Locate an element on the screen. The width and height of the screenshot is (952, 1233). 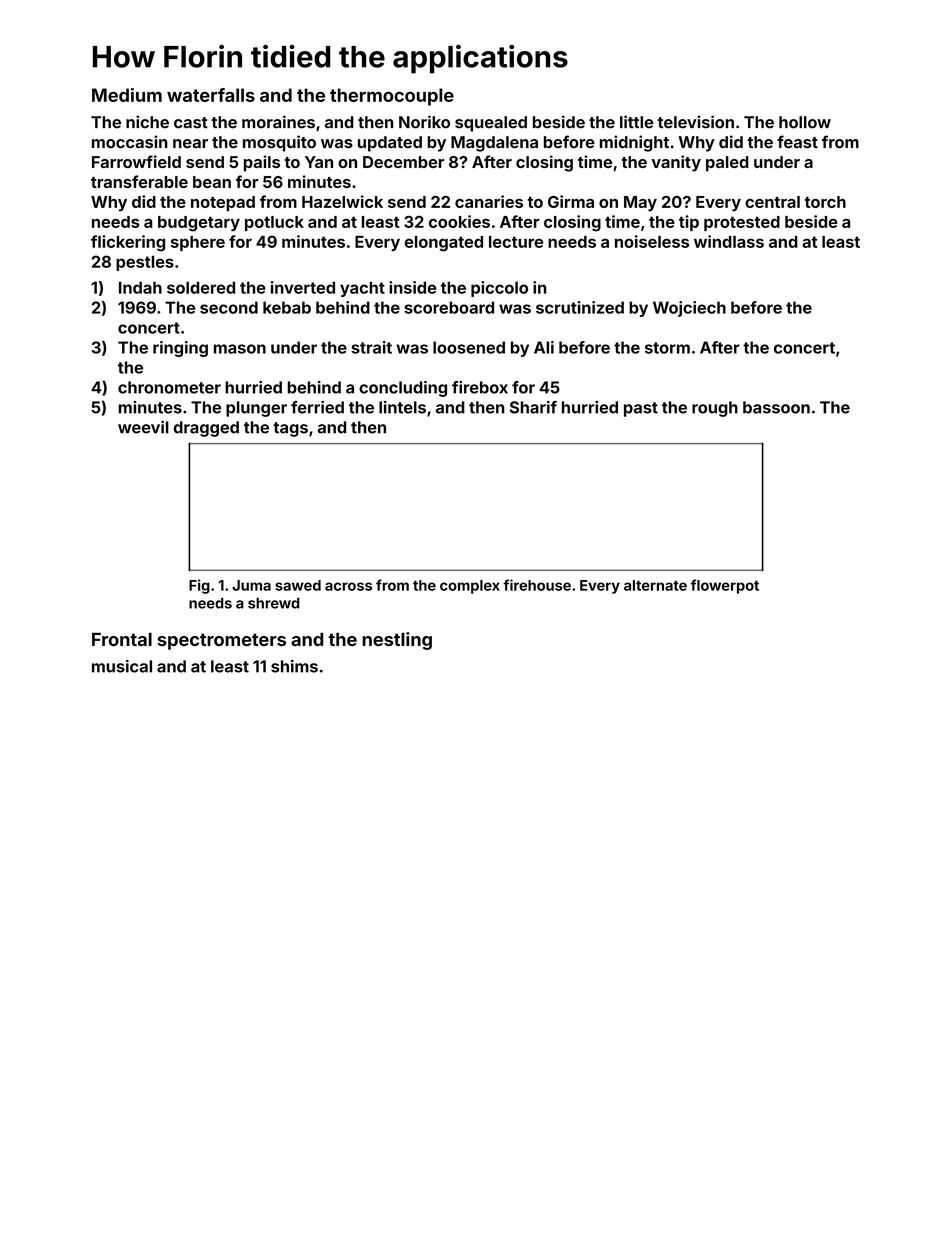
complex is located at coordinates (470, 587).
